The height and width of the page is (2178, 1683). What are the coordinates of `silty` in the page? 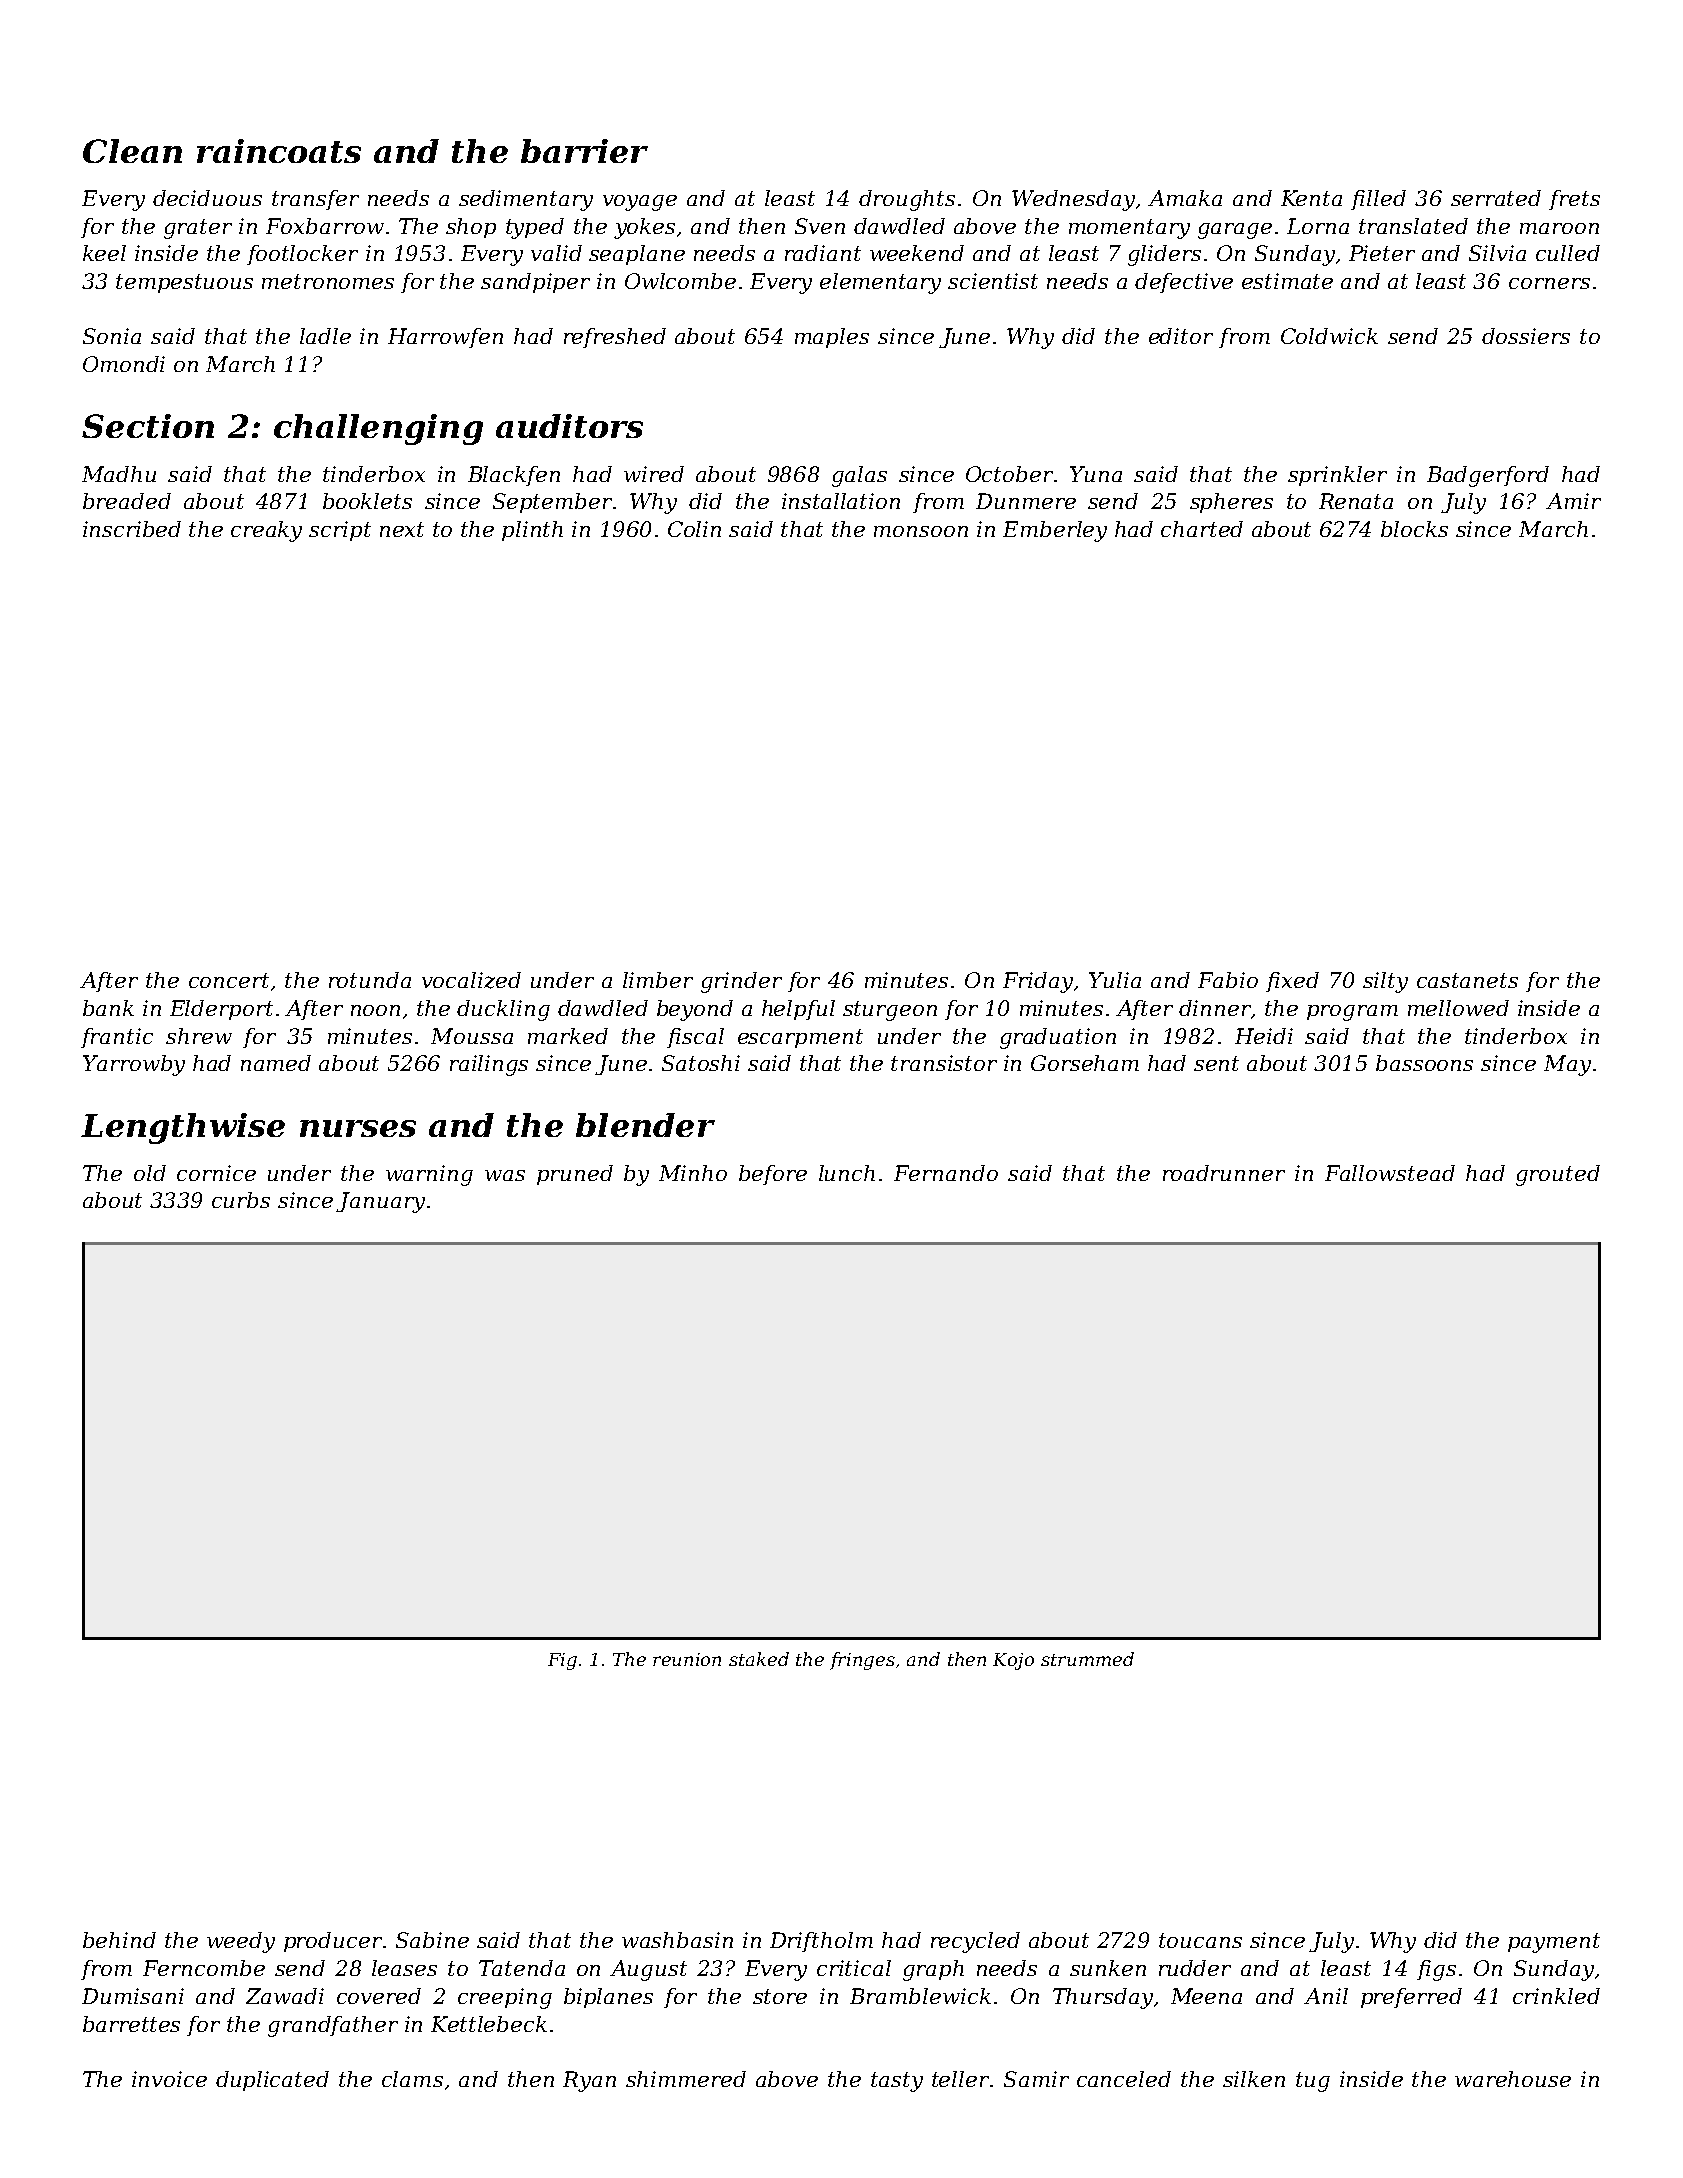 It's located at (1385, 982).
